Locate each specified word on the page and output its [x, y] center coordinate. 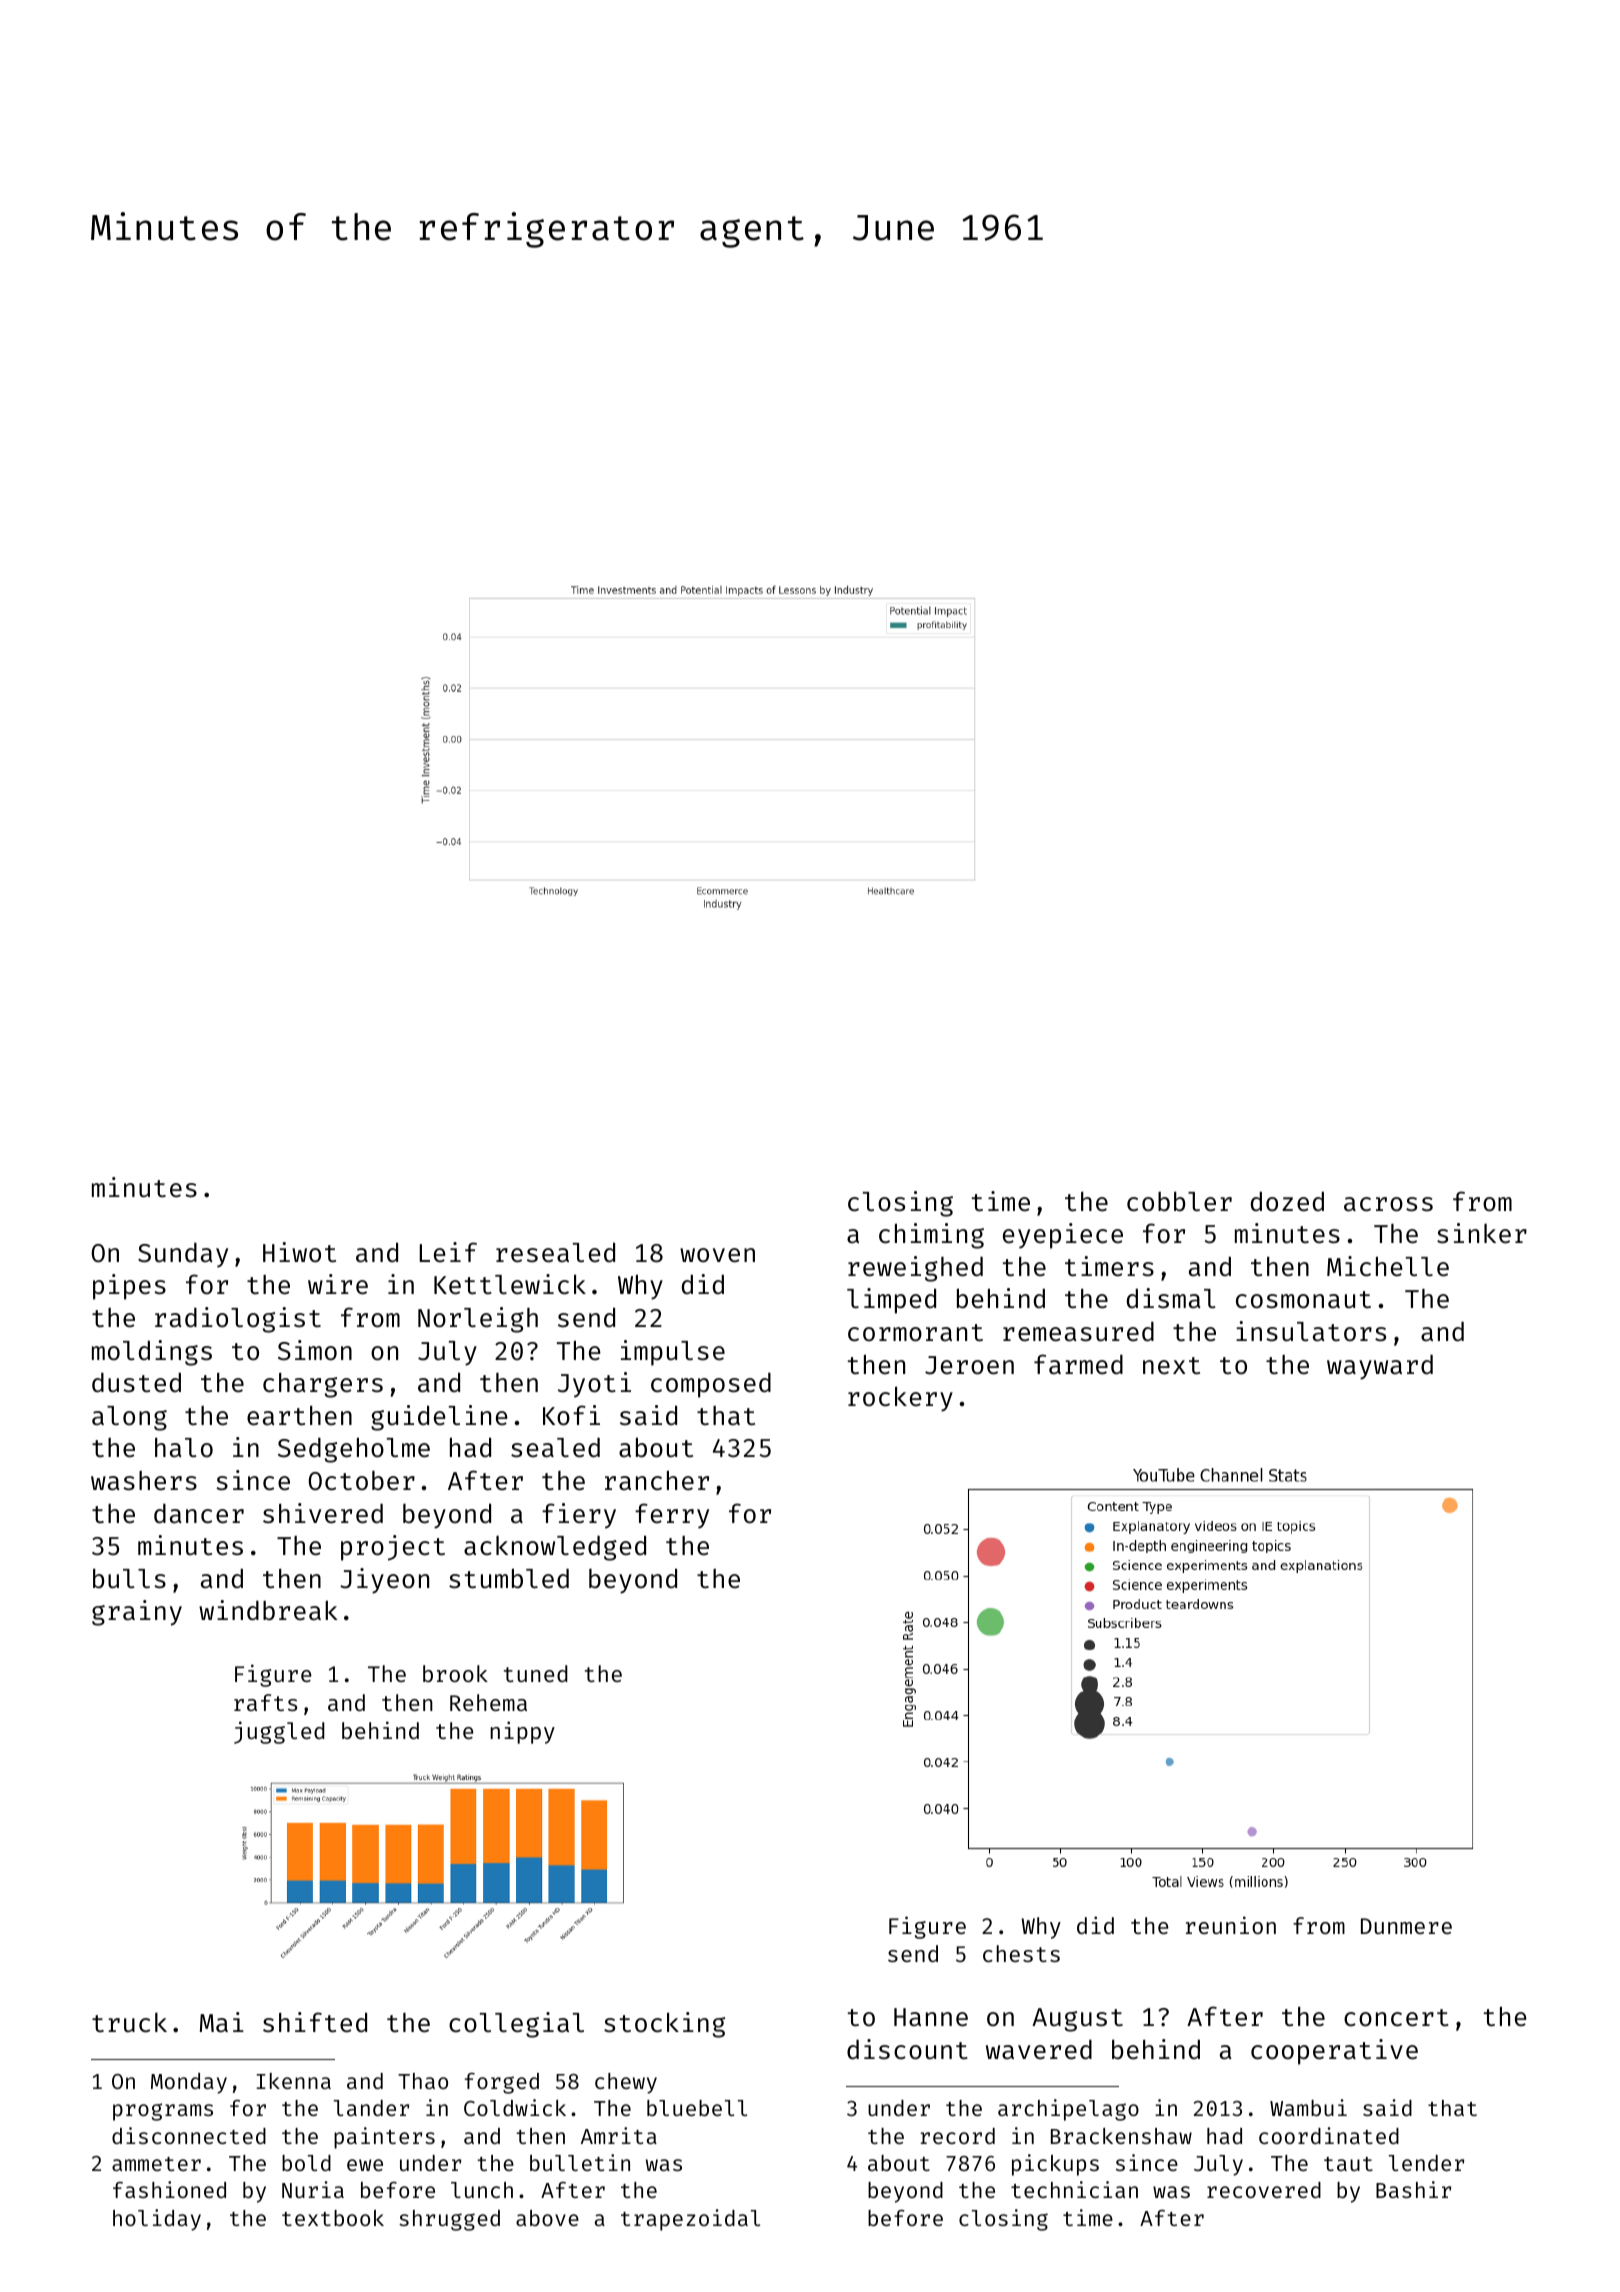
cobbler [1179, 1201]
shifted [315, 2022]
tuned [536, 1673]
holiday [157, 2220]
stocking [664, 2025]
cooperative [1334, 2052]
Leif [448, 1252]
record [958, 2136]
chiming [931, 1236]
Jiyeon [384, 1581]
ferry [672, 1516]
